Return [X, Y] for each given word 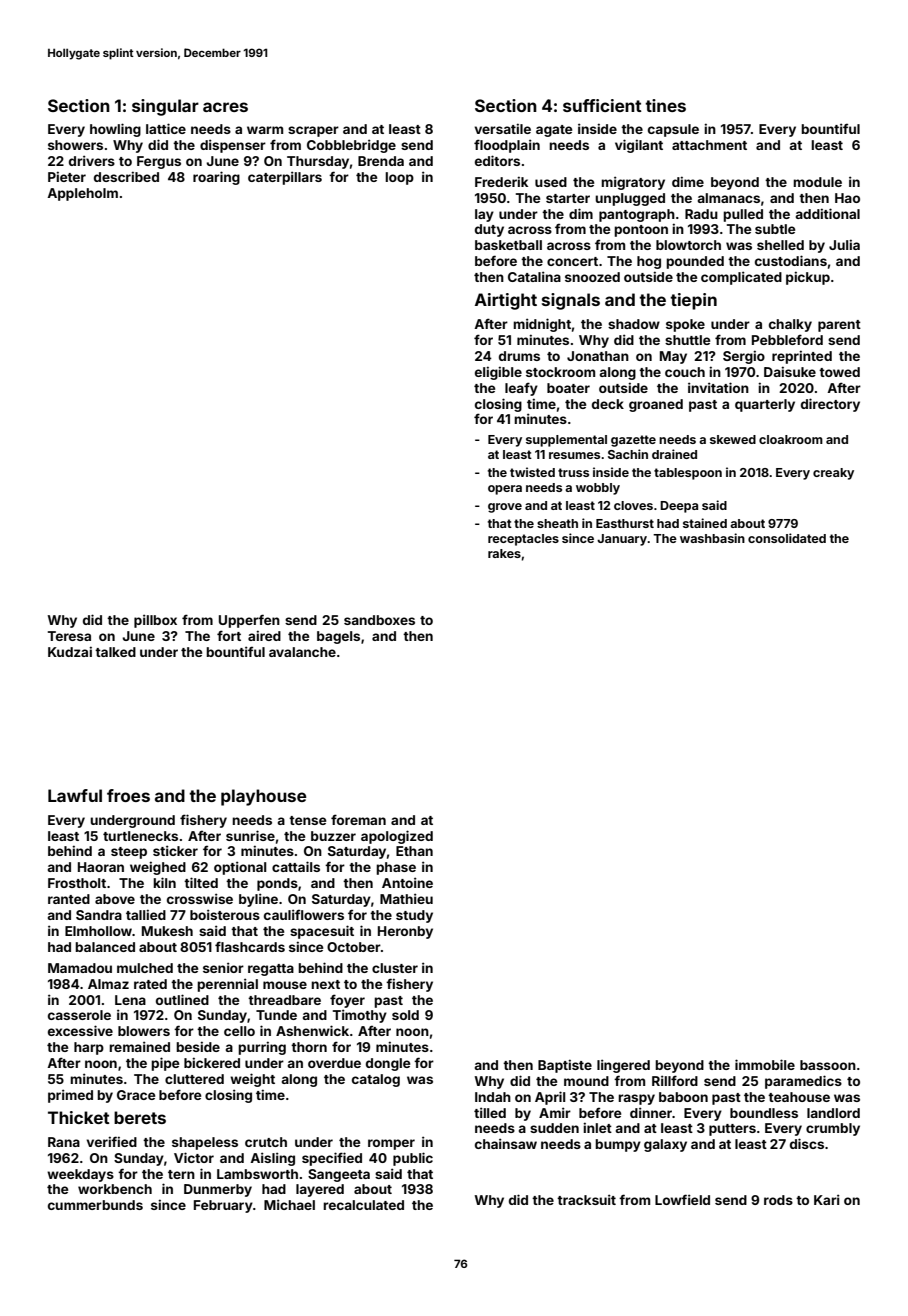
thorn [309, 1047]
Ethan [414, 851]
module [817, 182]
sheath [557, 523]
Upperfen [249, 621]
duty [489, 230]
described [126, 176]
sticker [175, 850]
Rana [64, 1142]
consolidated [787, 538]
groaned [656, 405]
